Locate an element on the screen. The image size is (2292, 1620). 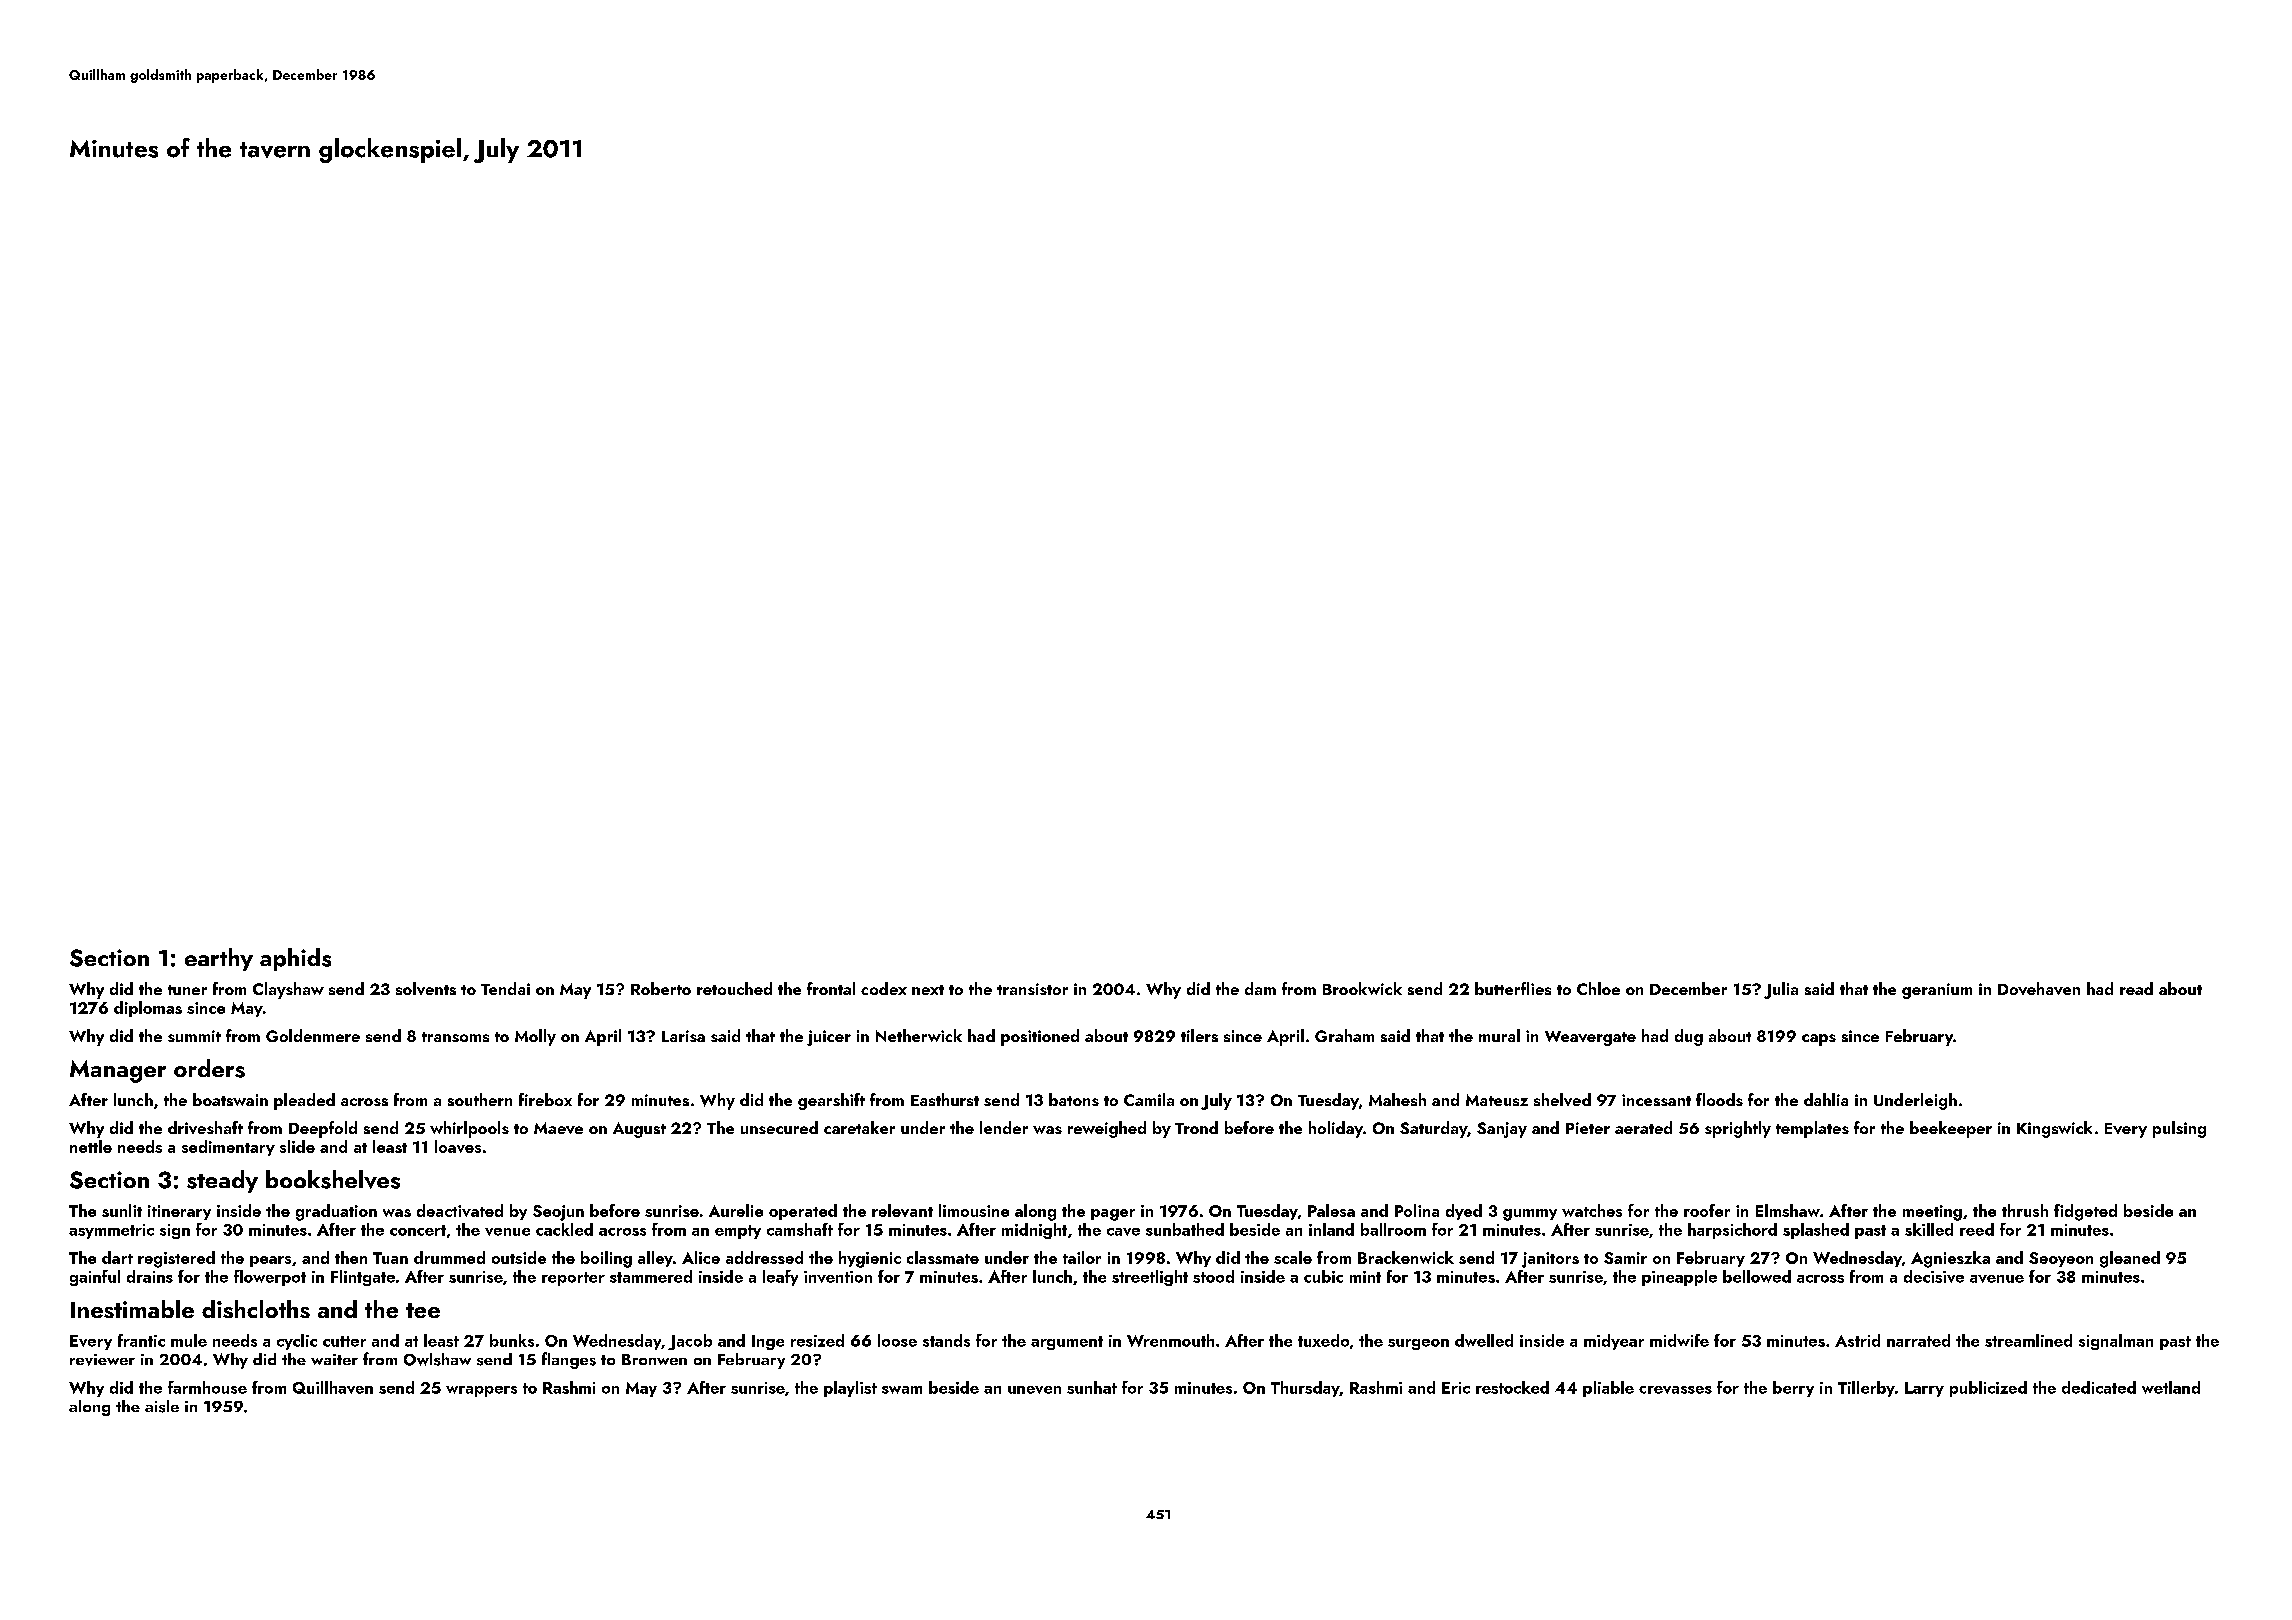
pulsing is located at coordinates (2179, 1129).
